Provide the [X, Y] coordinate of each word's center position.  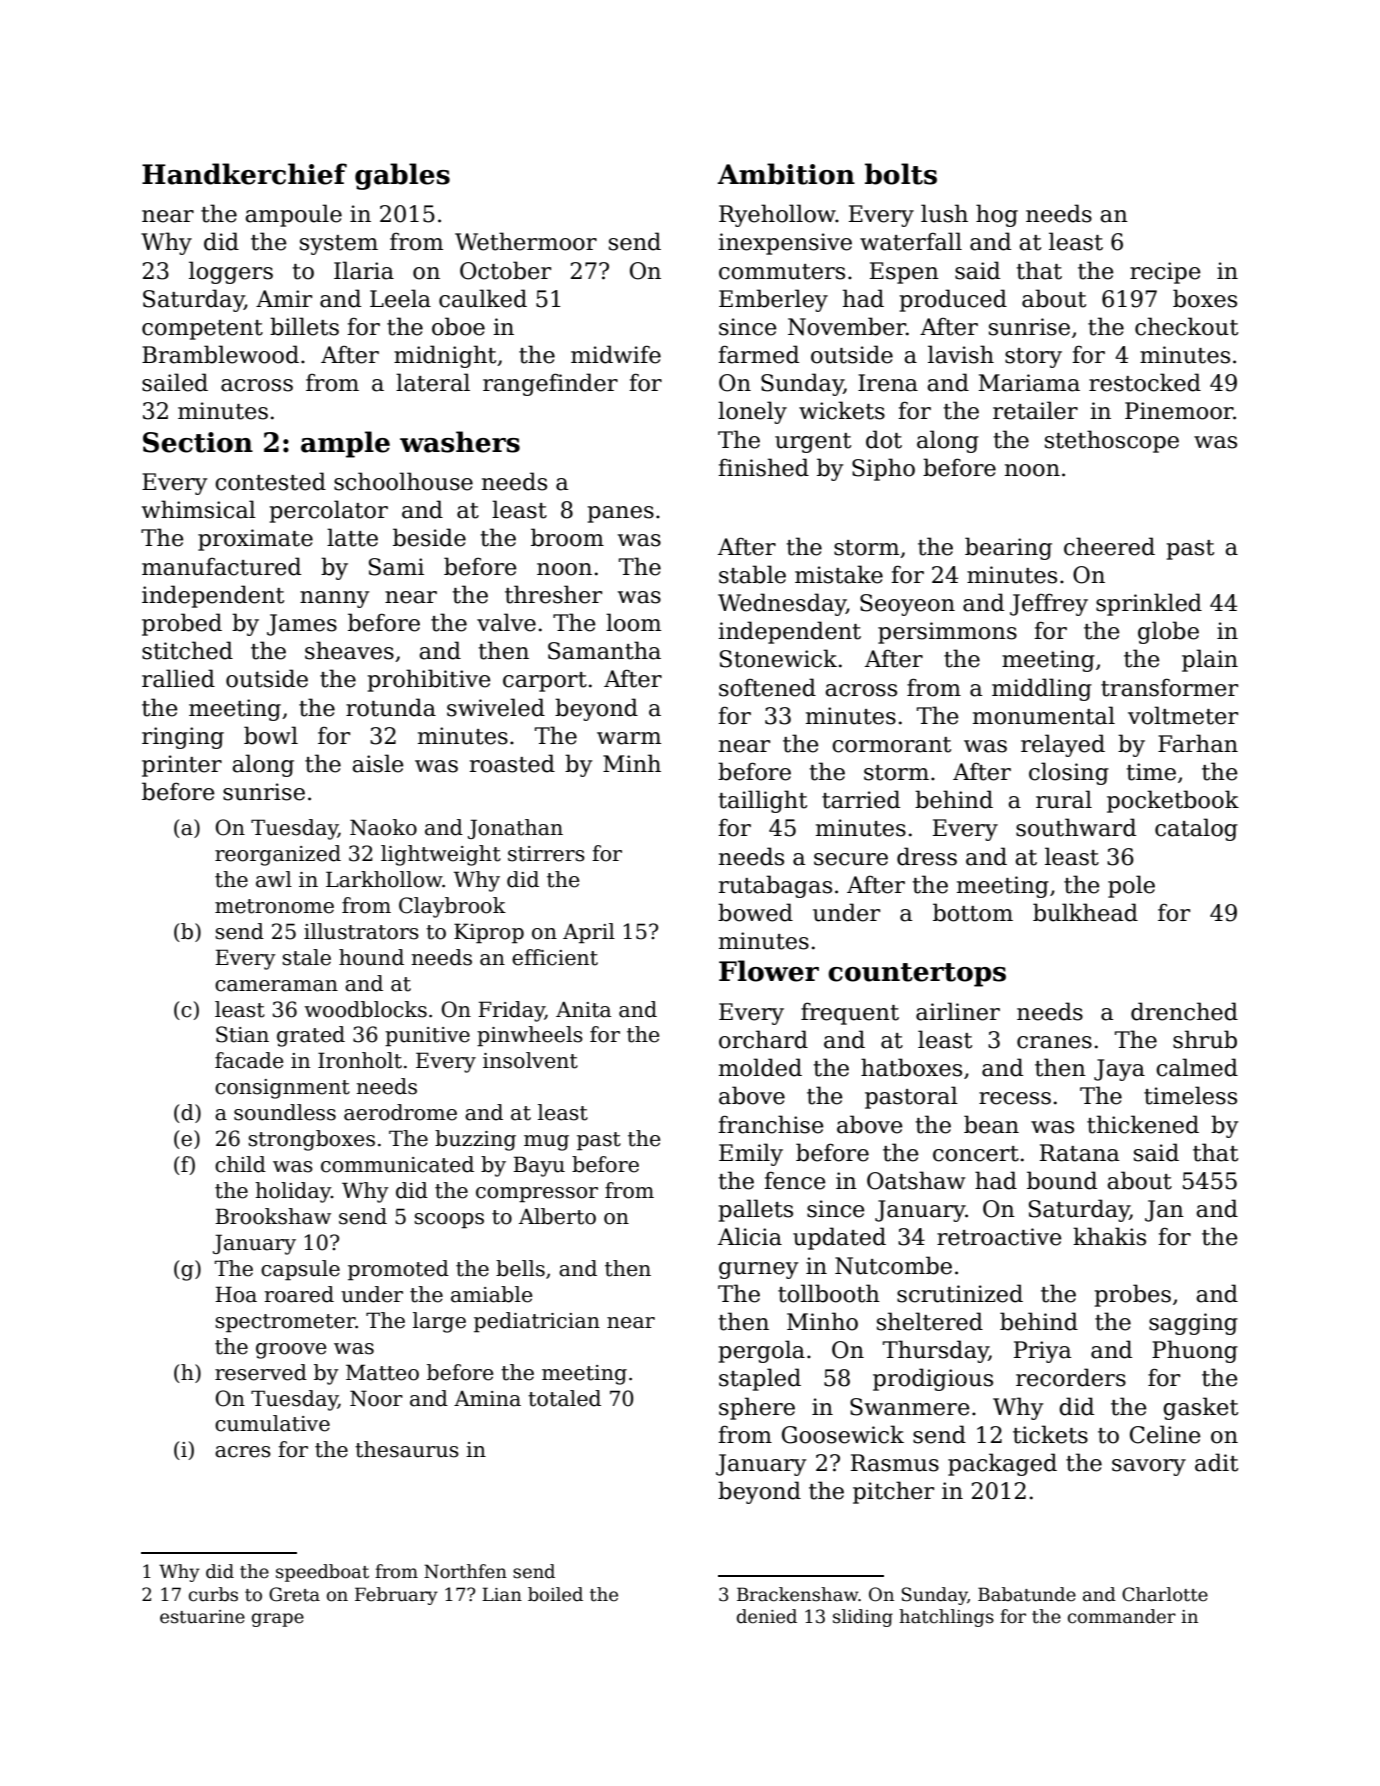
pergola [762, 1351]
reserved [261, 1372]
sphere [757, 1408]
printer [182, 766]
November [847, 326]
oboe [458, 326]
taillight [763, 801]
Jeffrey [1049, 604]
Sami [396, 567]
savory [1149, 1467]
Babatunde [1027, 1594]
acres [243, 1452]
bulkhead [1085, 912]
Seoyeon [907, 605]
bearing [1008, 548]
